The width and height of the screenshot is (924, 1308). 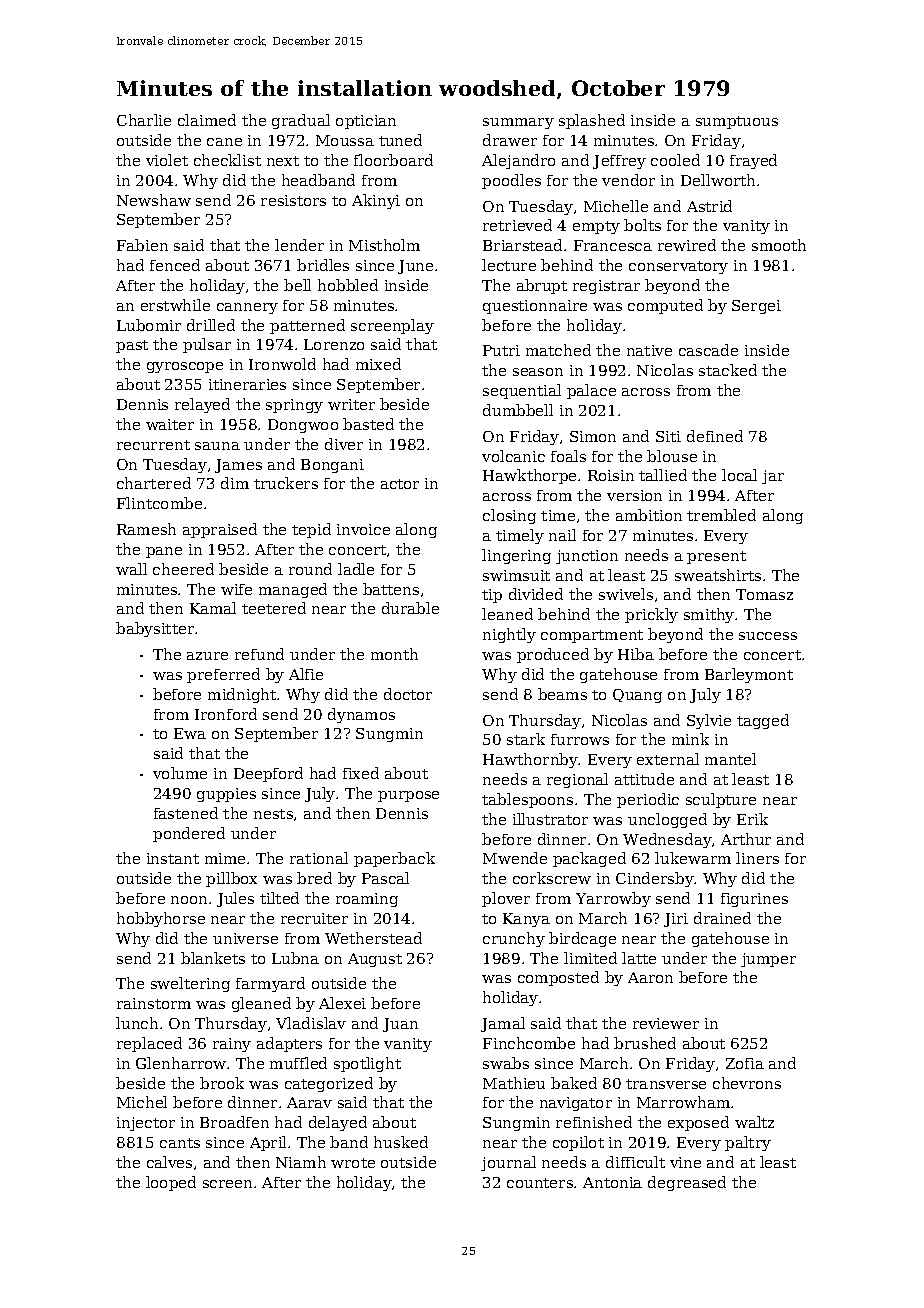 I want to click on calves, so click(x=169, y=1162).
